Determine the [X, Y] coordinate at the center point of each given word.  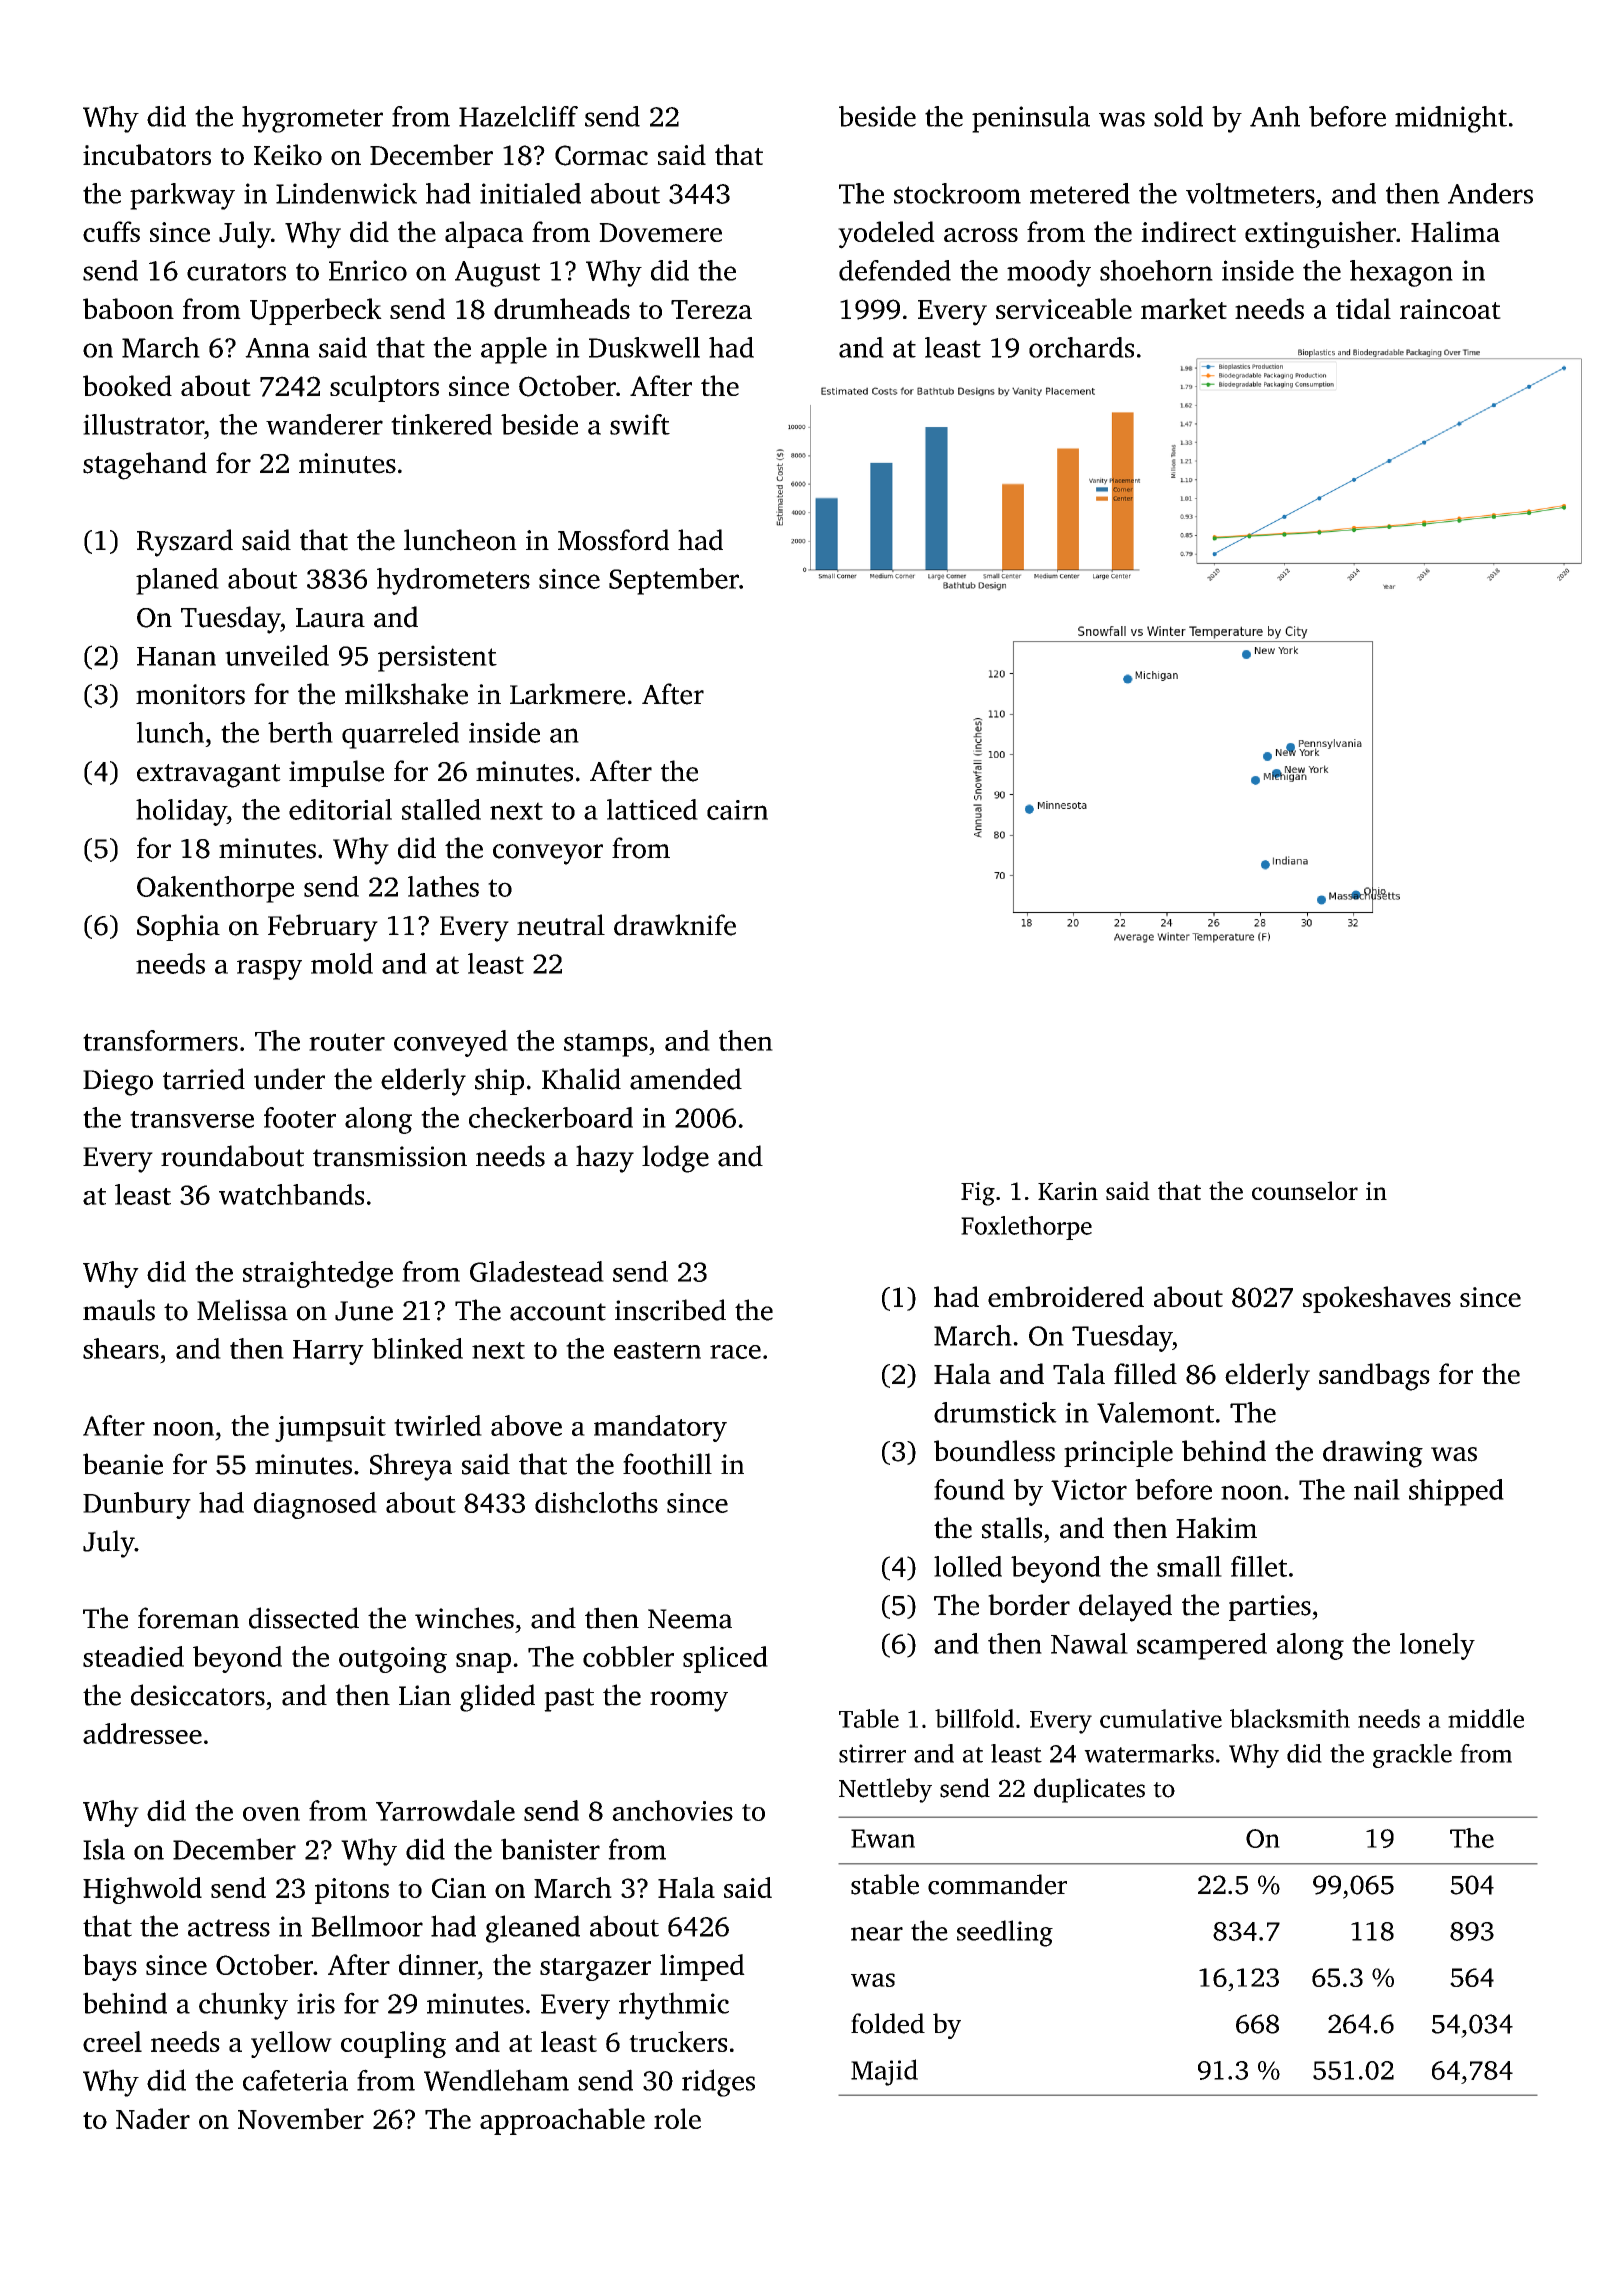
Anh [1275, 116]
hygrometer [312, 119]
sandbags [1374, 1377]
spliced [725, 1659]
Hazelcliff [518, 116]
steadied [133, 1656]
